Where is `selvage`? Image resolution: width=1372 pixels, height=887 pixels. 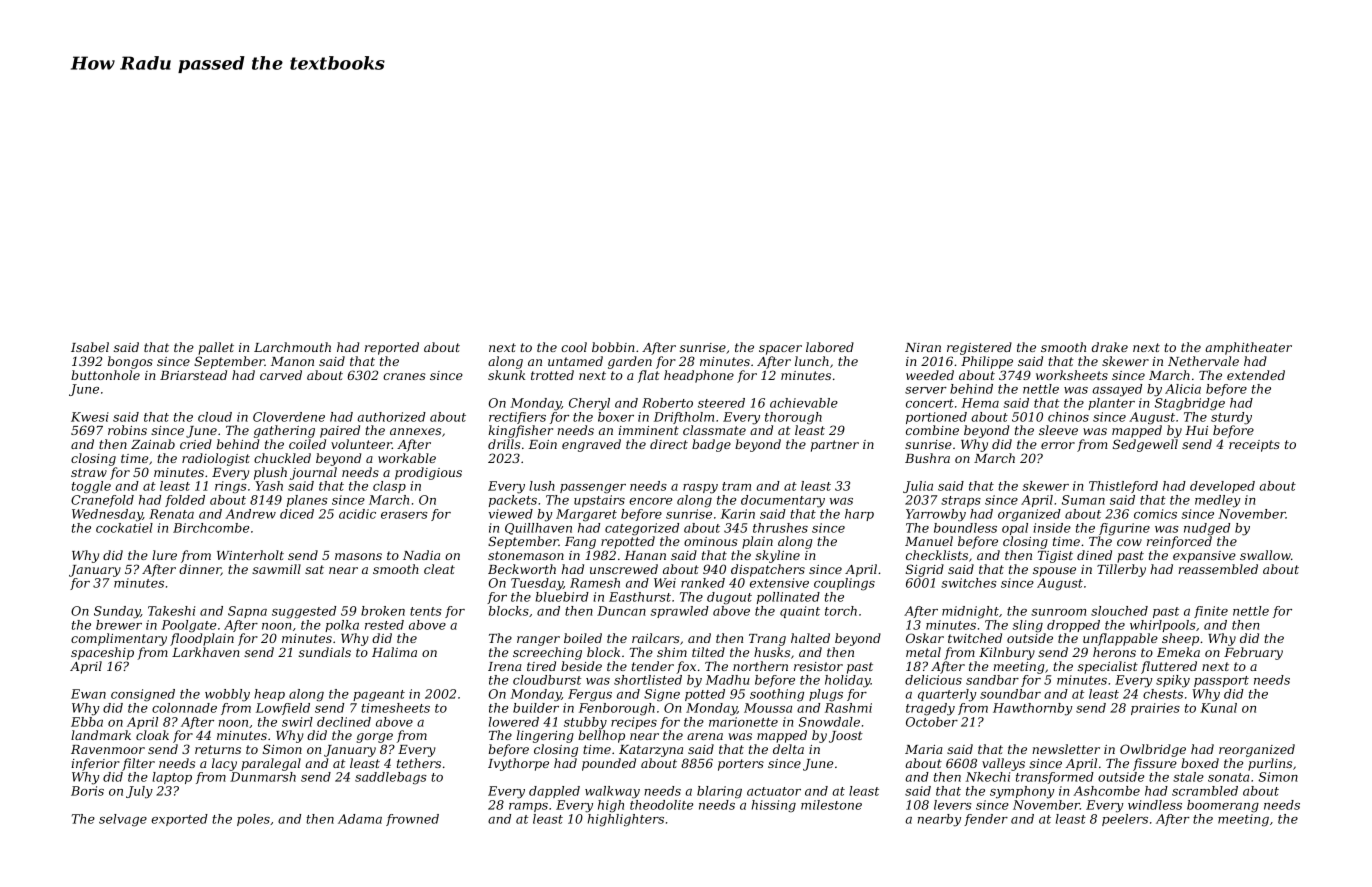
selvage is located at coordinates (123, 820).
